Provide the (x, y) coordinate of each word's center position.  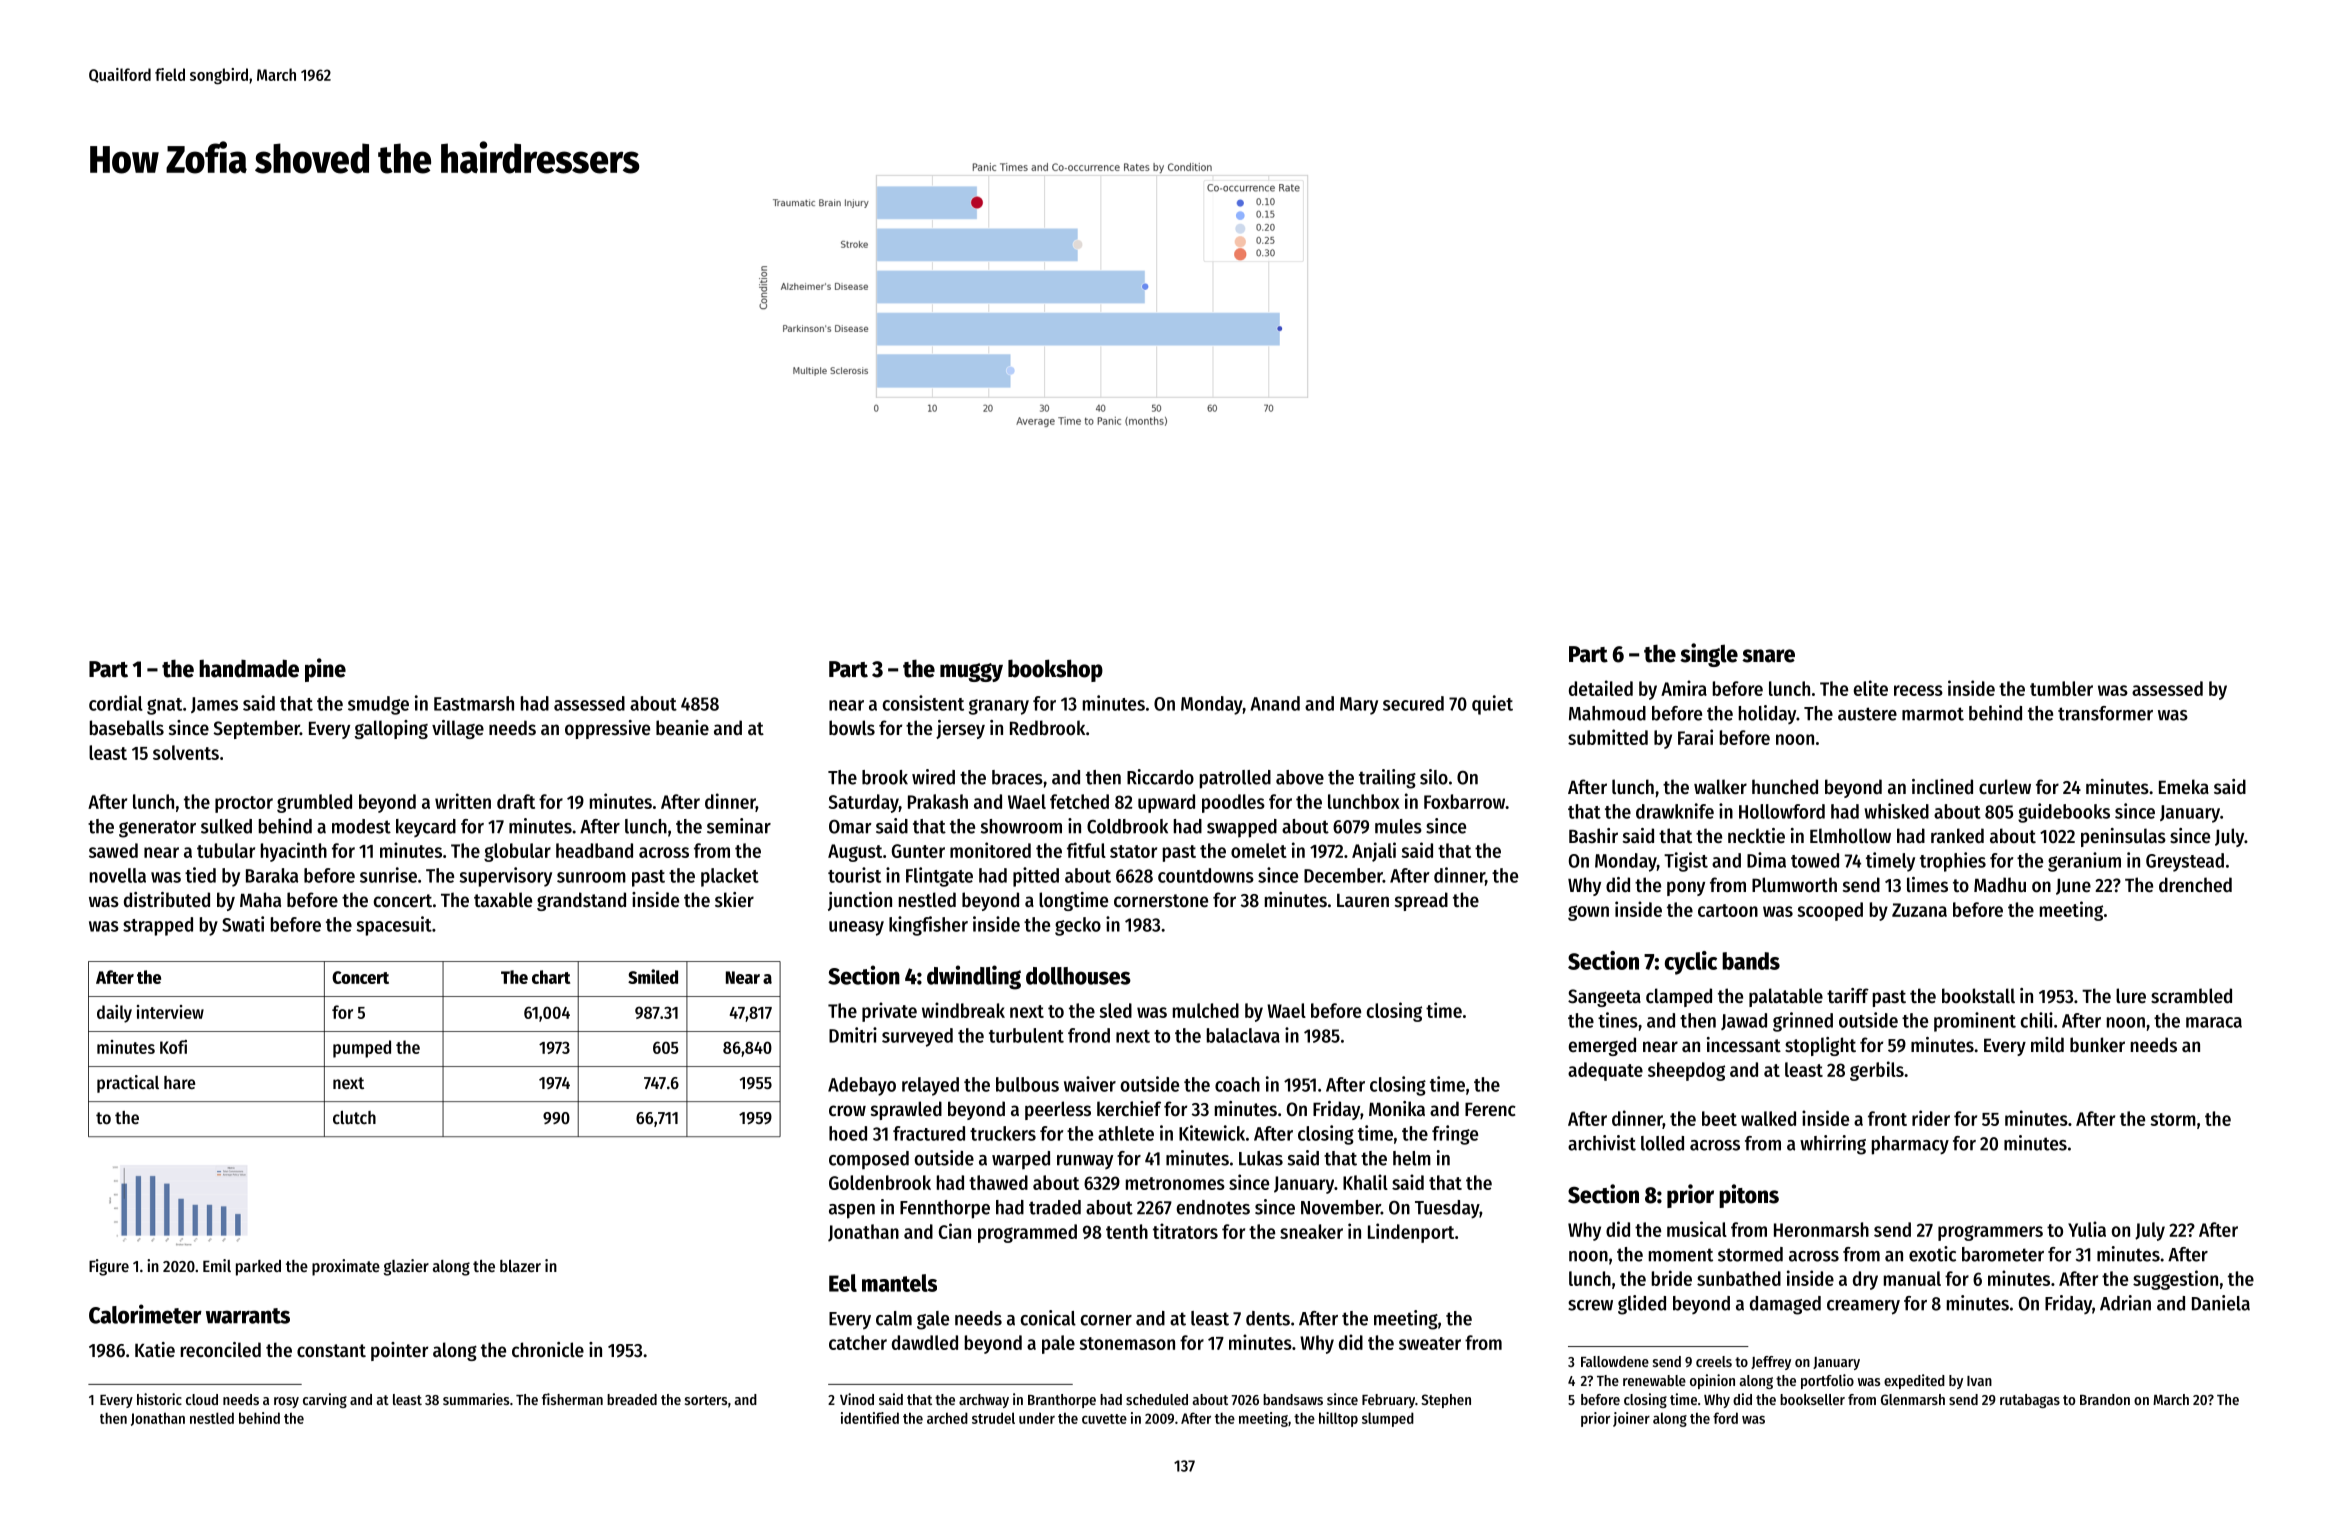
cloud (202, 1399)
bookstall (1978, 996)
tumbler (2061, 688)
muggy (971, 672)
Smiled (653, 976)
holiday (1767, 714)
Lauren (1363, 900)
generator (157, 829)
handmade (249, 668)
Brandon (2105, 1399)
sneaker (1311, 1231)
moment (1681, 1255)
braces (1017, 777)
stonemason (1127, 1343)
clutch (354, 1117)
